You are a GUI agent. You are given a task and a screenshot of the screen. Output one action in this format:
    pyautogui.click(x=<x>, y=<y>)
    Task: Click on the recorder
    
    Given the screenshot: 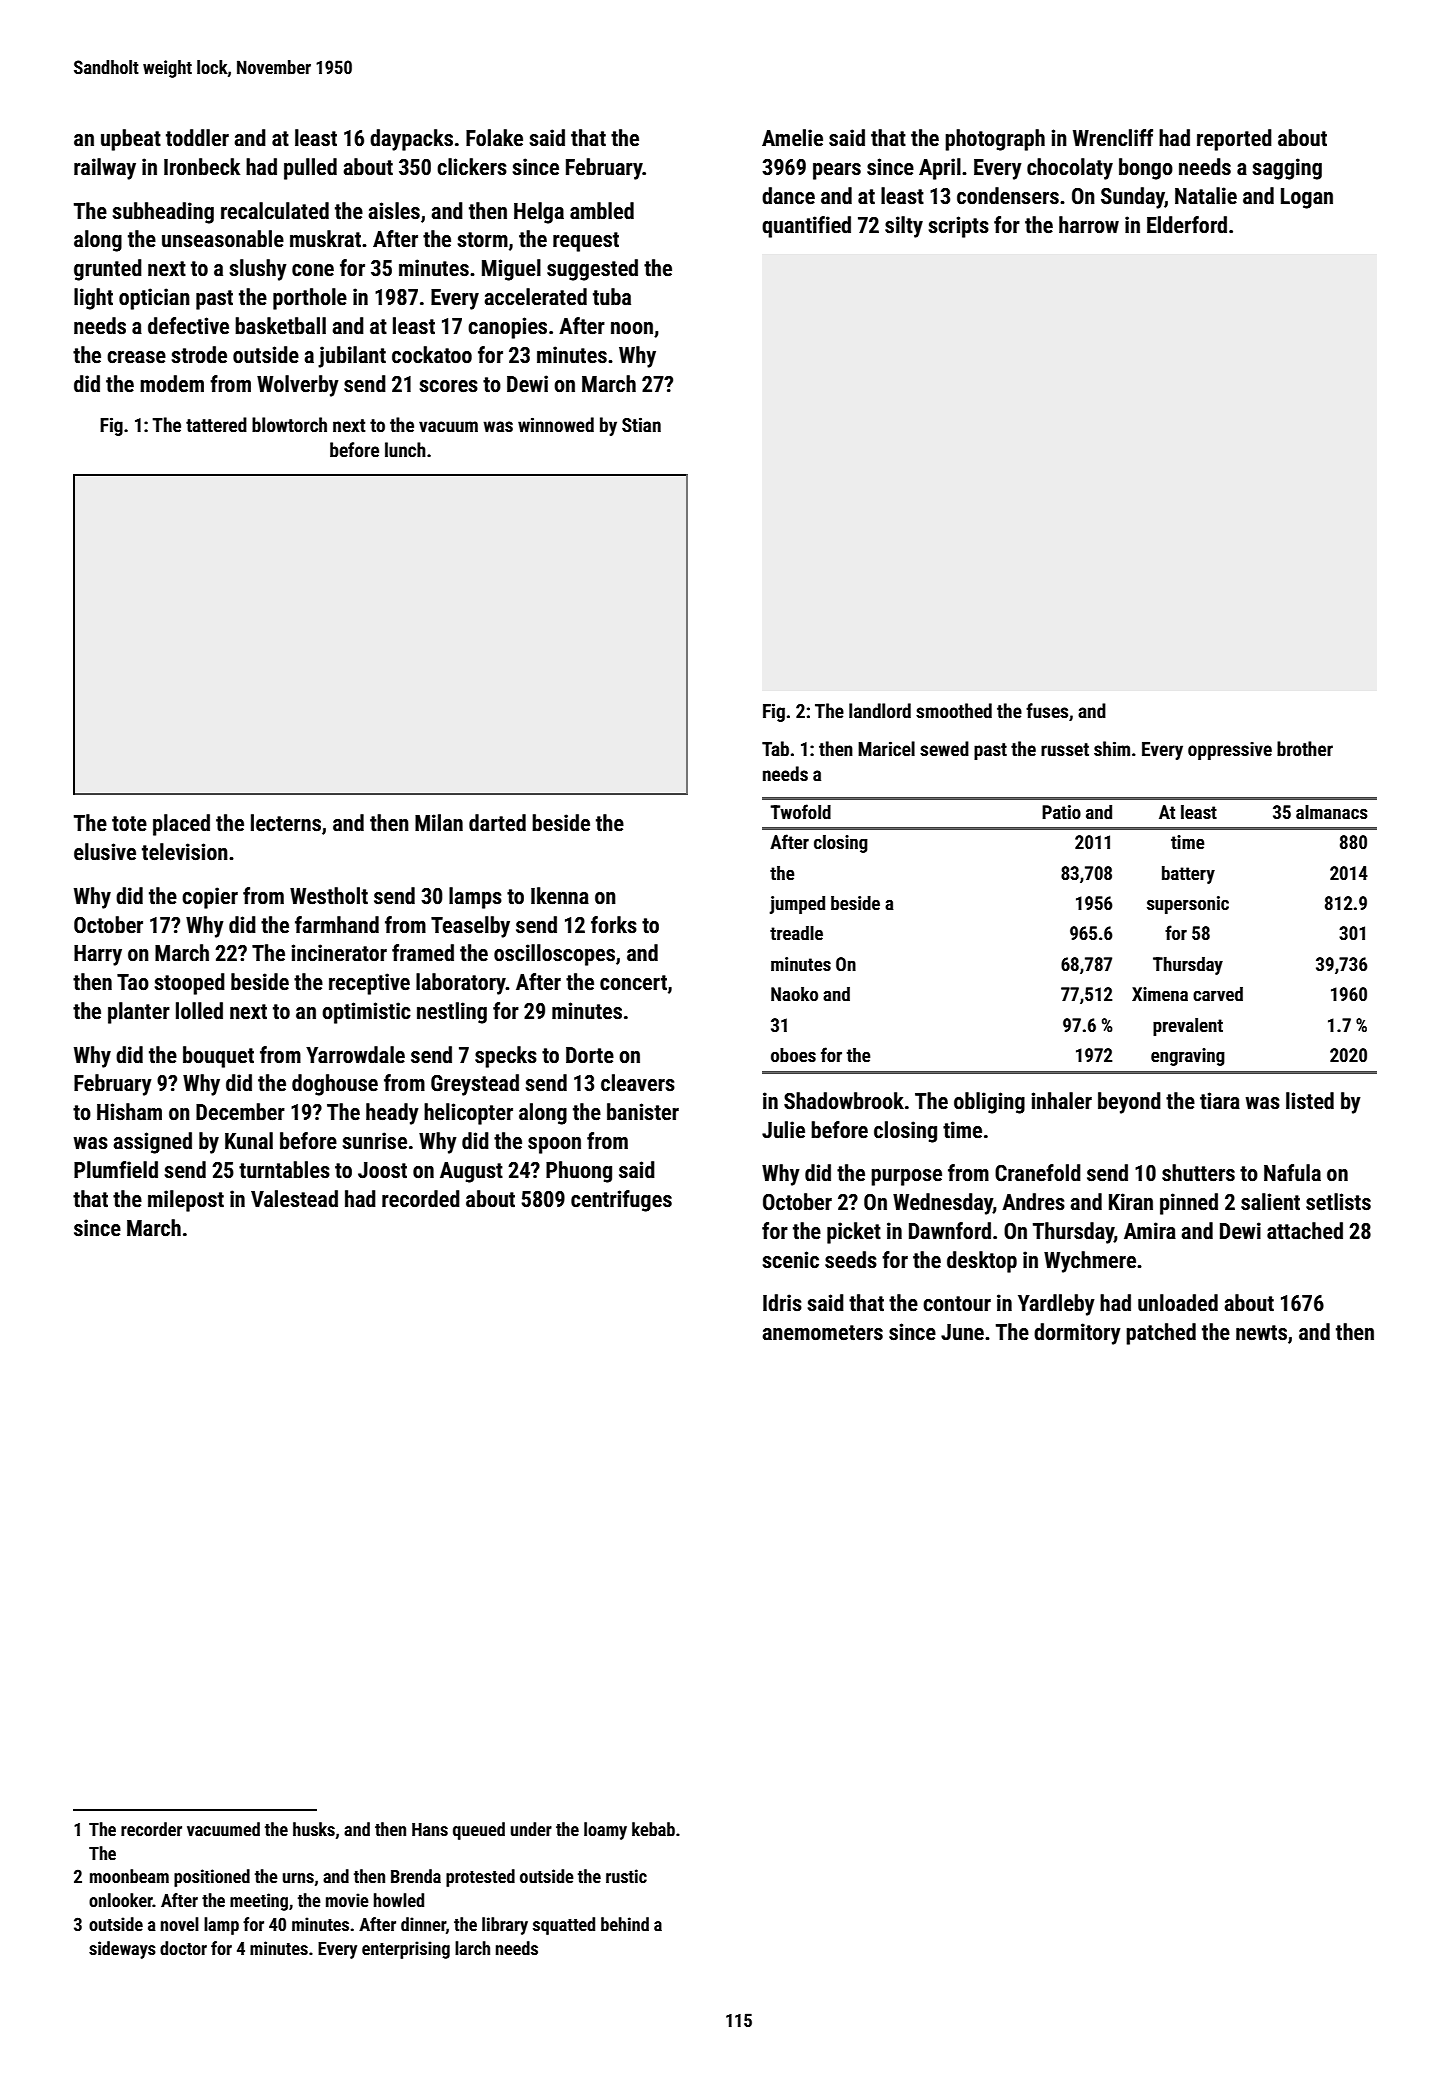 What is the action you would take?
    pyautogui.click(x=151, y=1829)
